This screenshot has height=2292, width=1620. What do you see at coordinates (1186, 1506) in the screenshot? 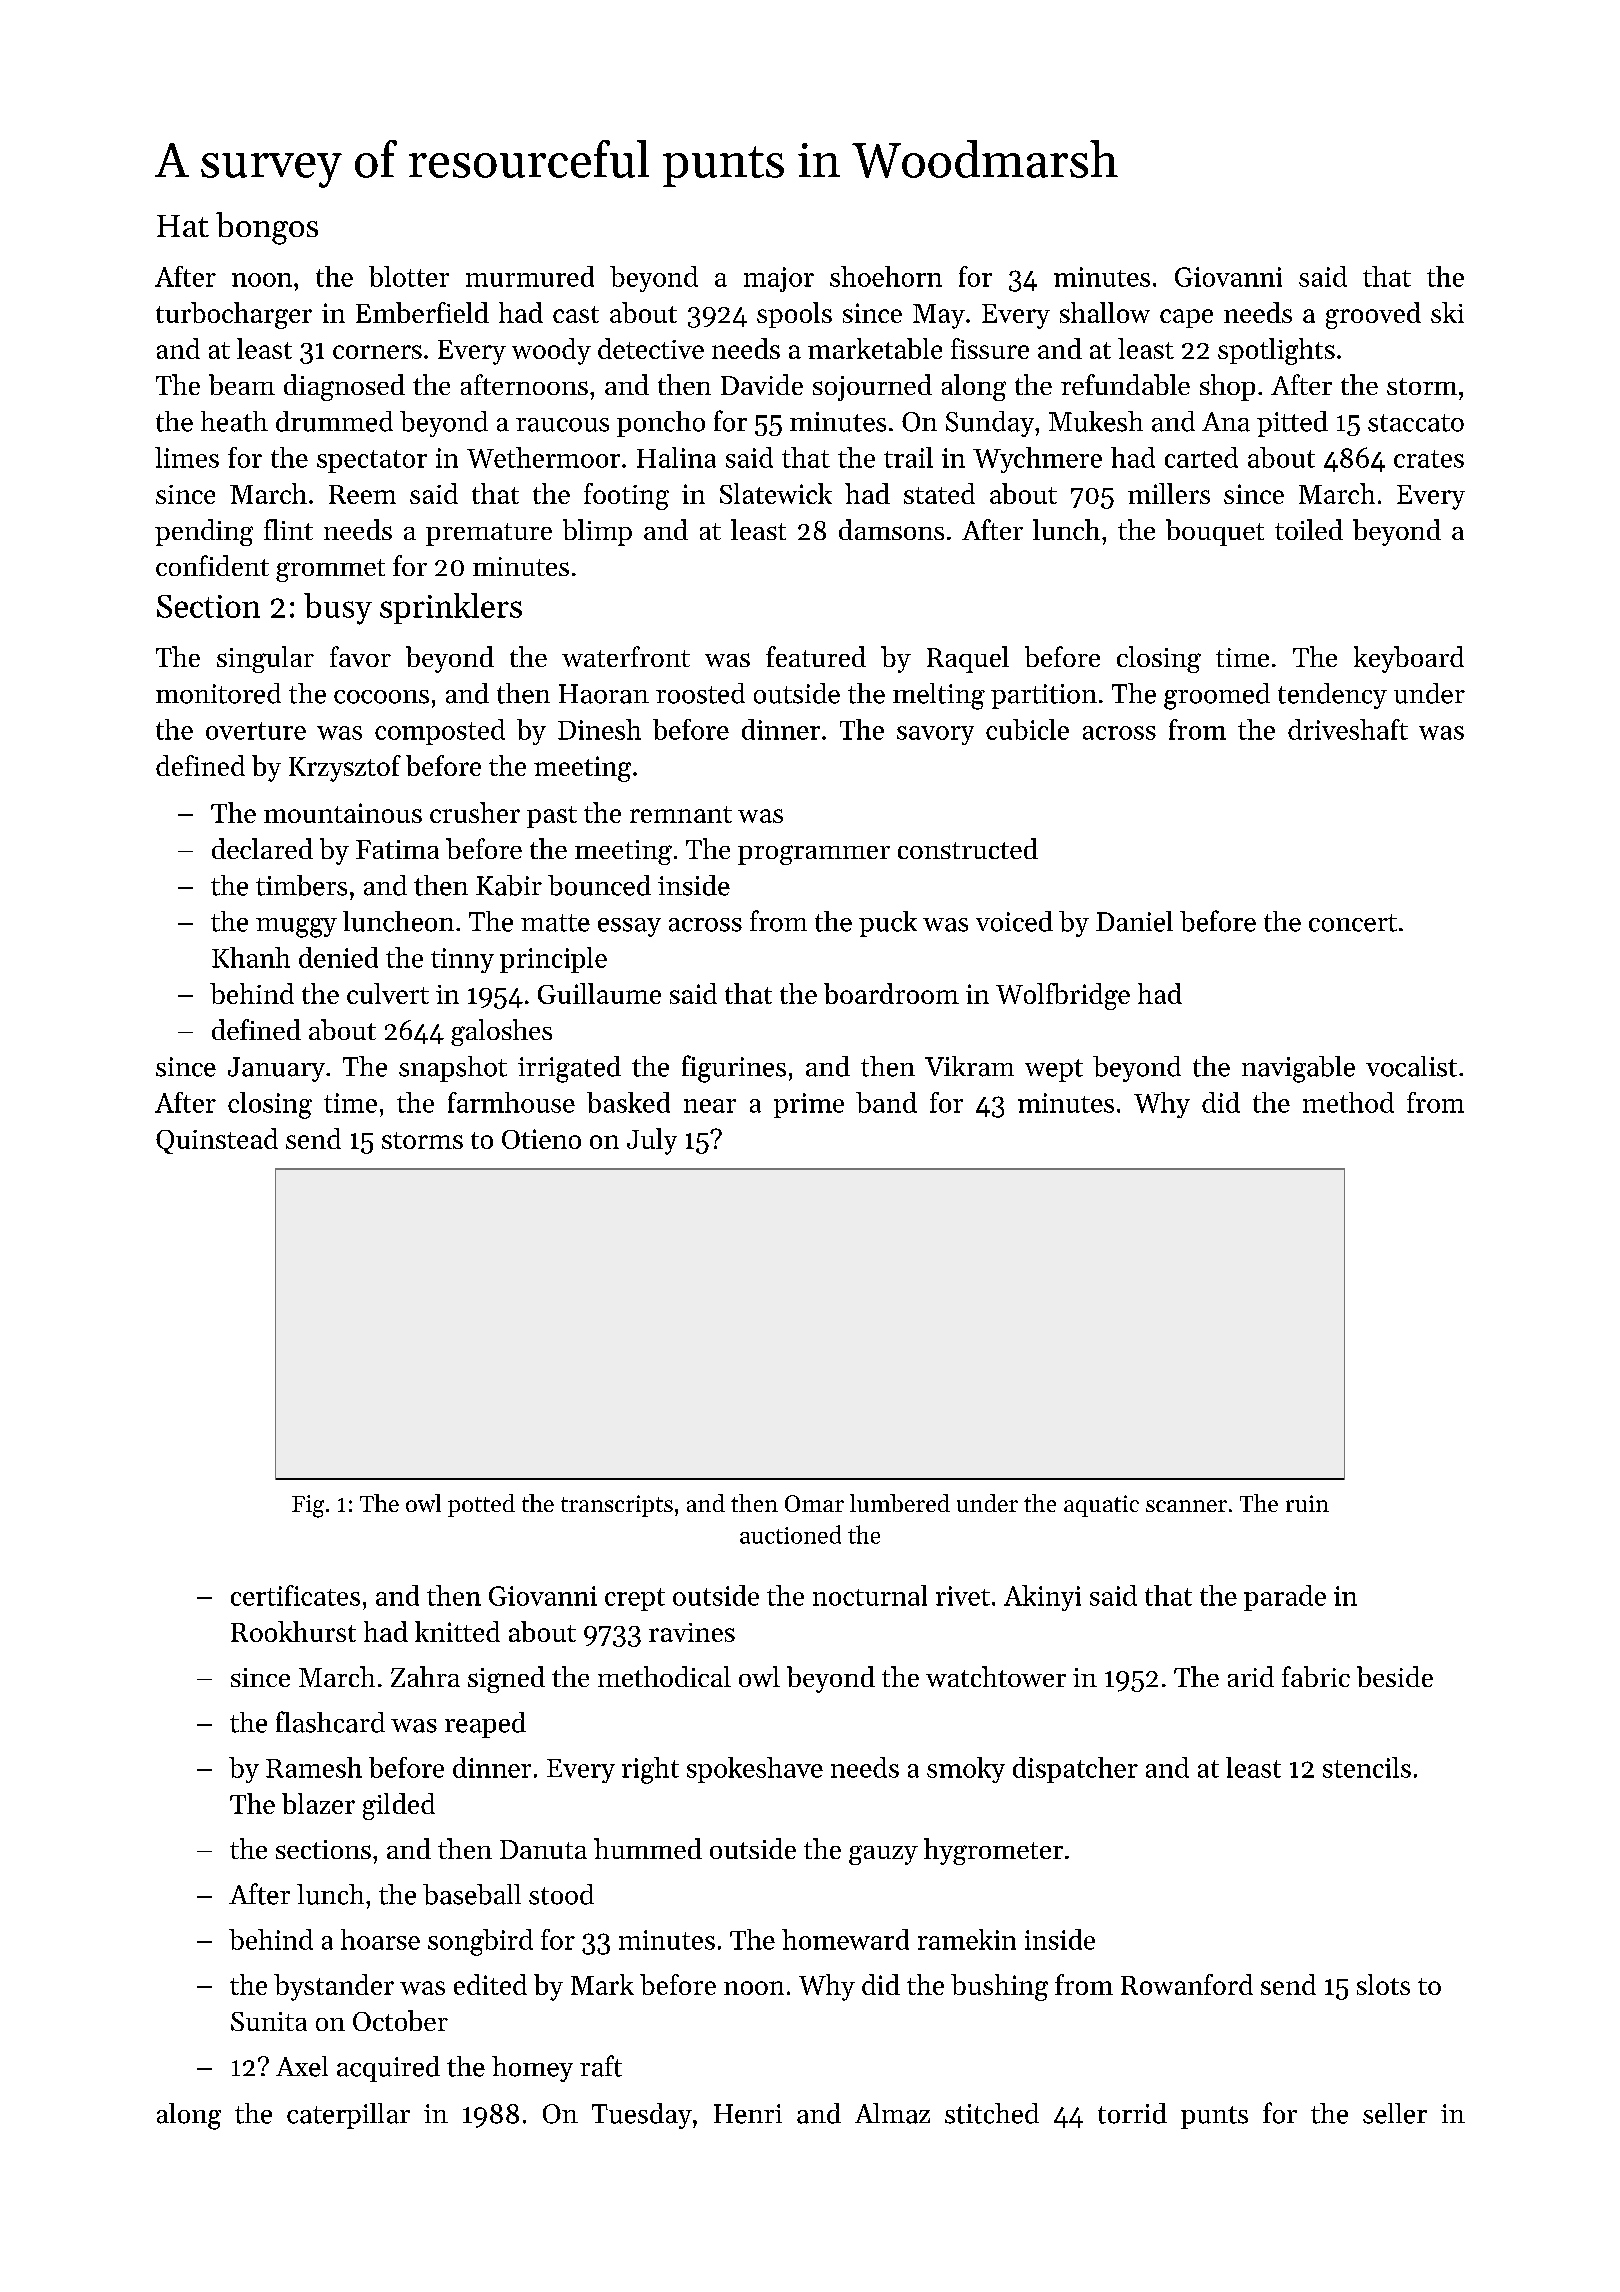
I see `scanner` at bounding box center [1186, 1506].
